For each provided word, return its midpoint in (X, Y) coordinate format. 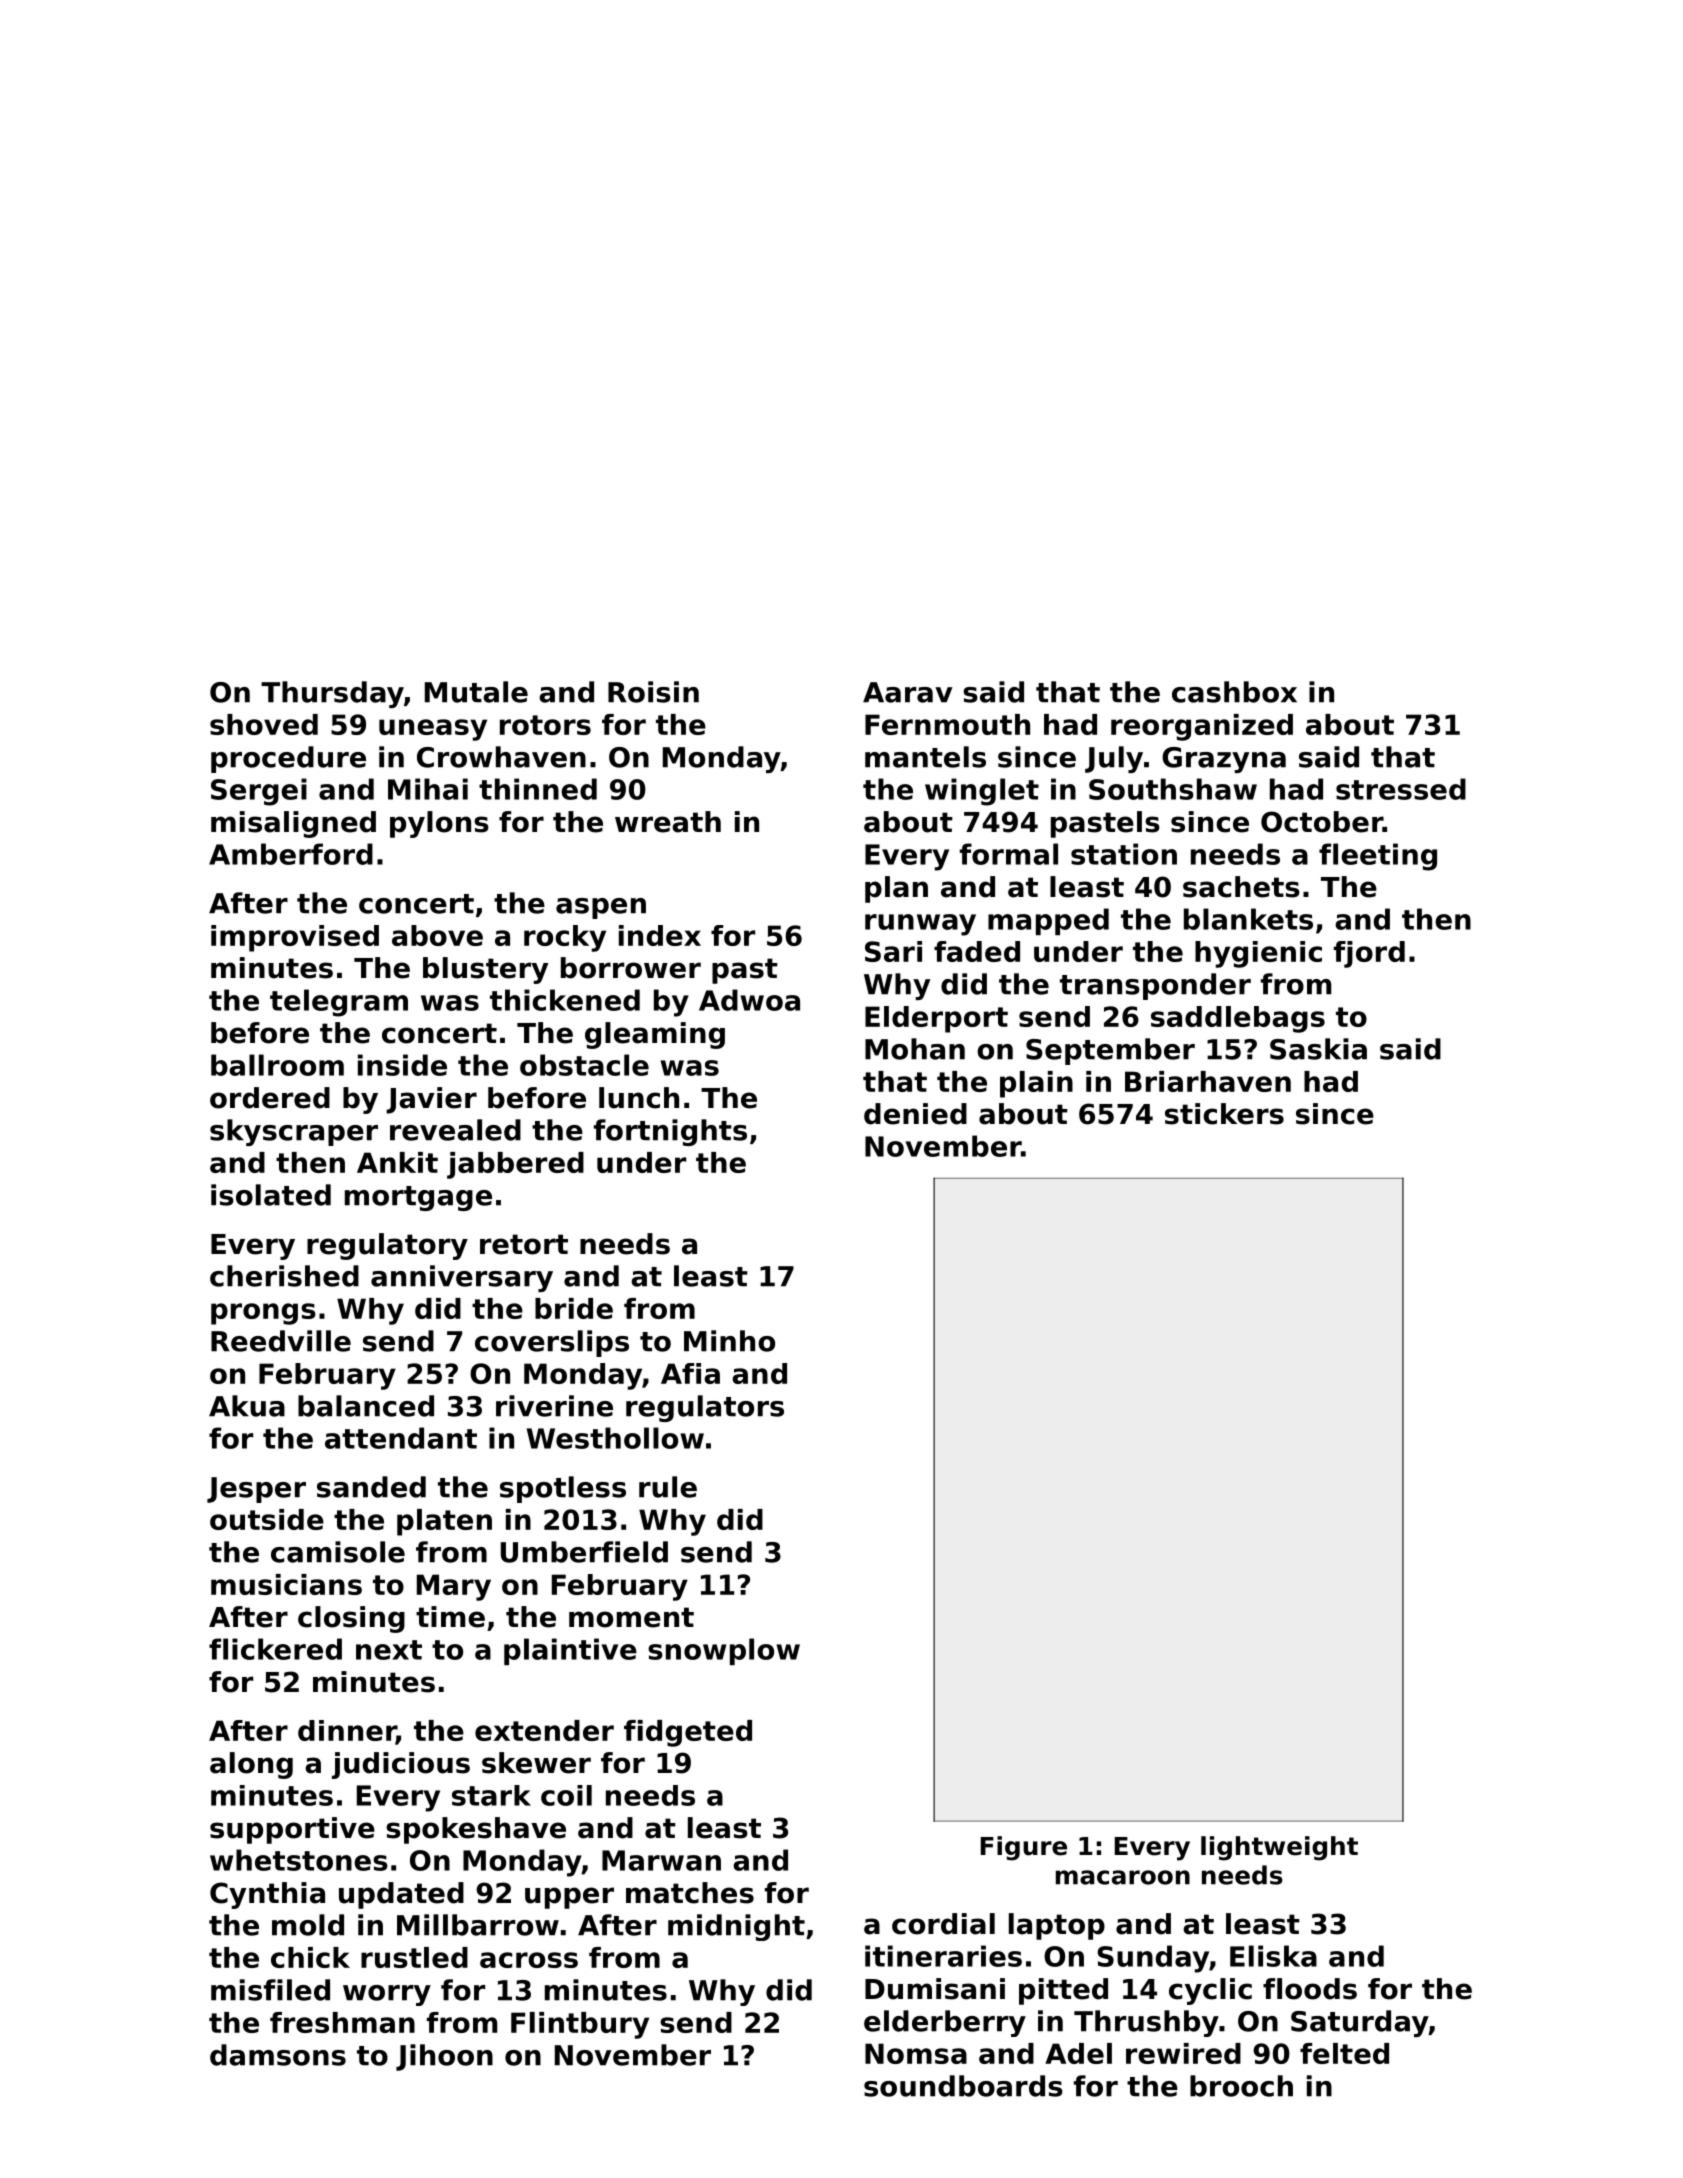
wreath (668, 822)
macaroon (1123, 1877)
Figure (1024, 1848)
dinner (347, 1732)
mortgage (418, 1198)
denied (915, 1114)
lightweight (1279, 1848)
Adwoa (749, 1000)
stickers (1224, 1114)
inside (402, 1065)
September (1110, 1051)
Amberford (291, 854)
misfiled (270, 1990)
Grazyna (1224, 760)
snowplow (724, 1651)
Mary (454, 1587)
